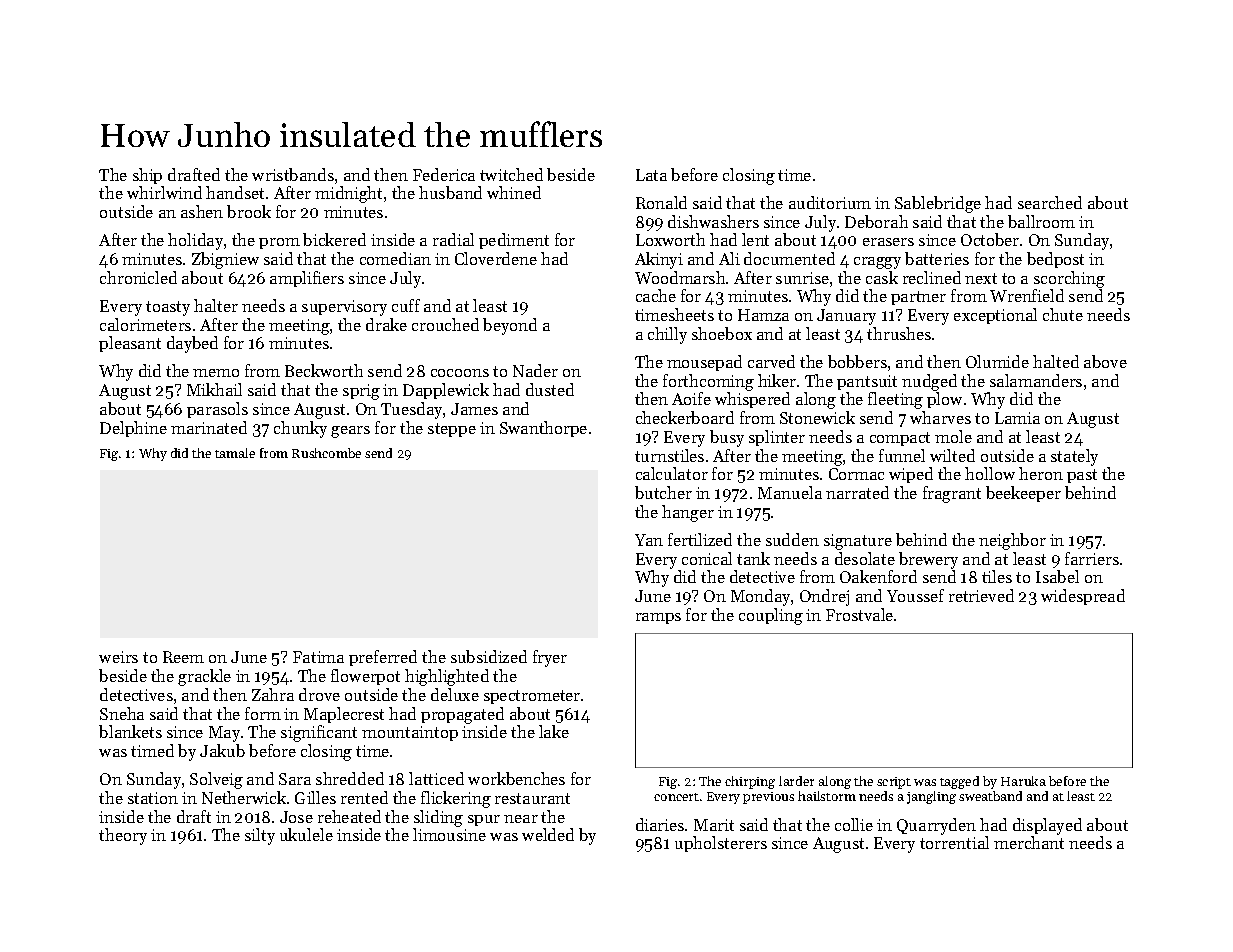 The width and height of the document is (1233, 952). Describe the element at coordinates (183, 657) in the document. I see `Reem` at that location.
